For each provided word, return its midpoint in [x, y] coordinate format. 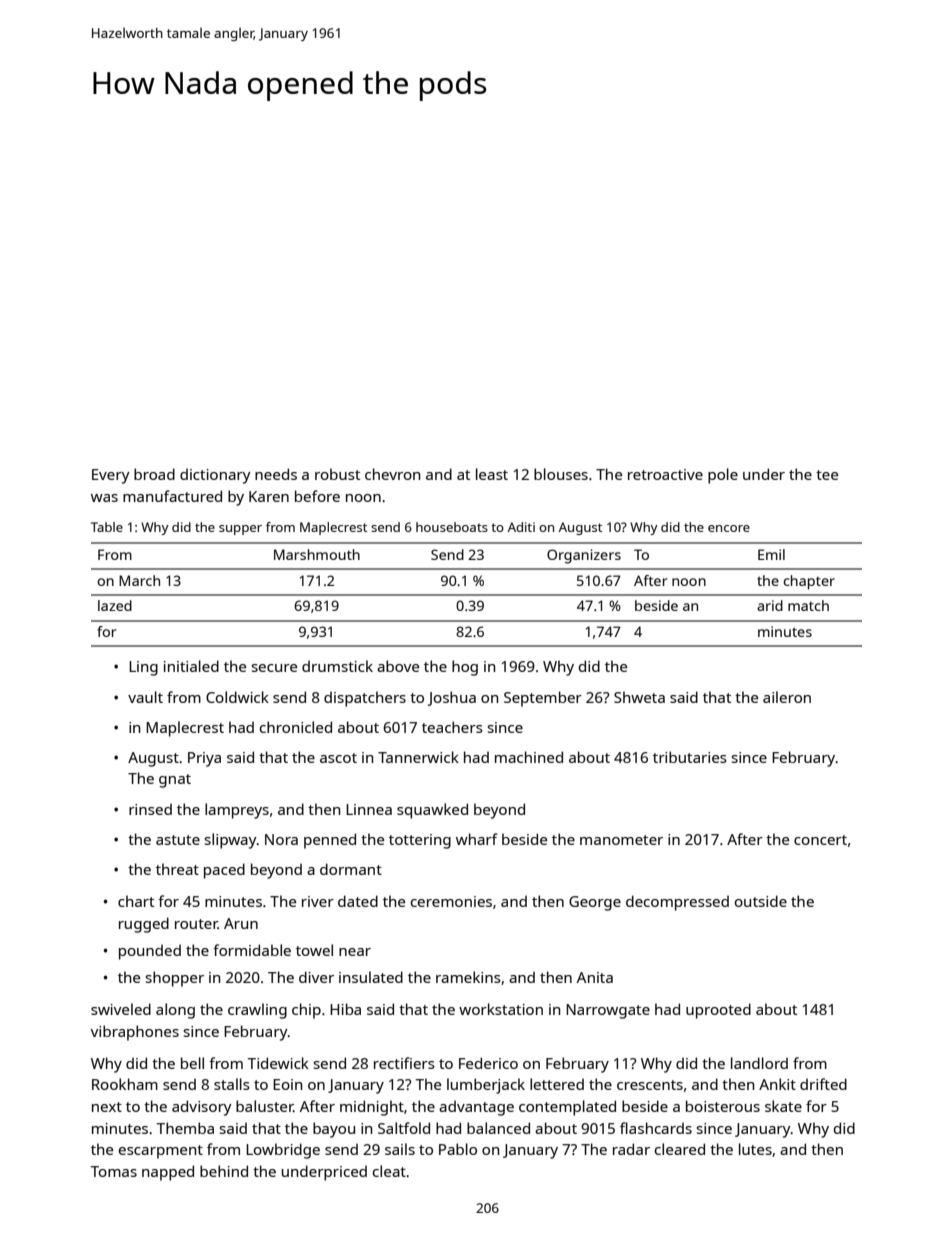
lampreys [237, 811]
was [104, 498]
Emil [771, 554]
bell [192, 1063]
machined [529, 757]
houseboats [452, 527]
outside [761, 901]
